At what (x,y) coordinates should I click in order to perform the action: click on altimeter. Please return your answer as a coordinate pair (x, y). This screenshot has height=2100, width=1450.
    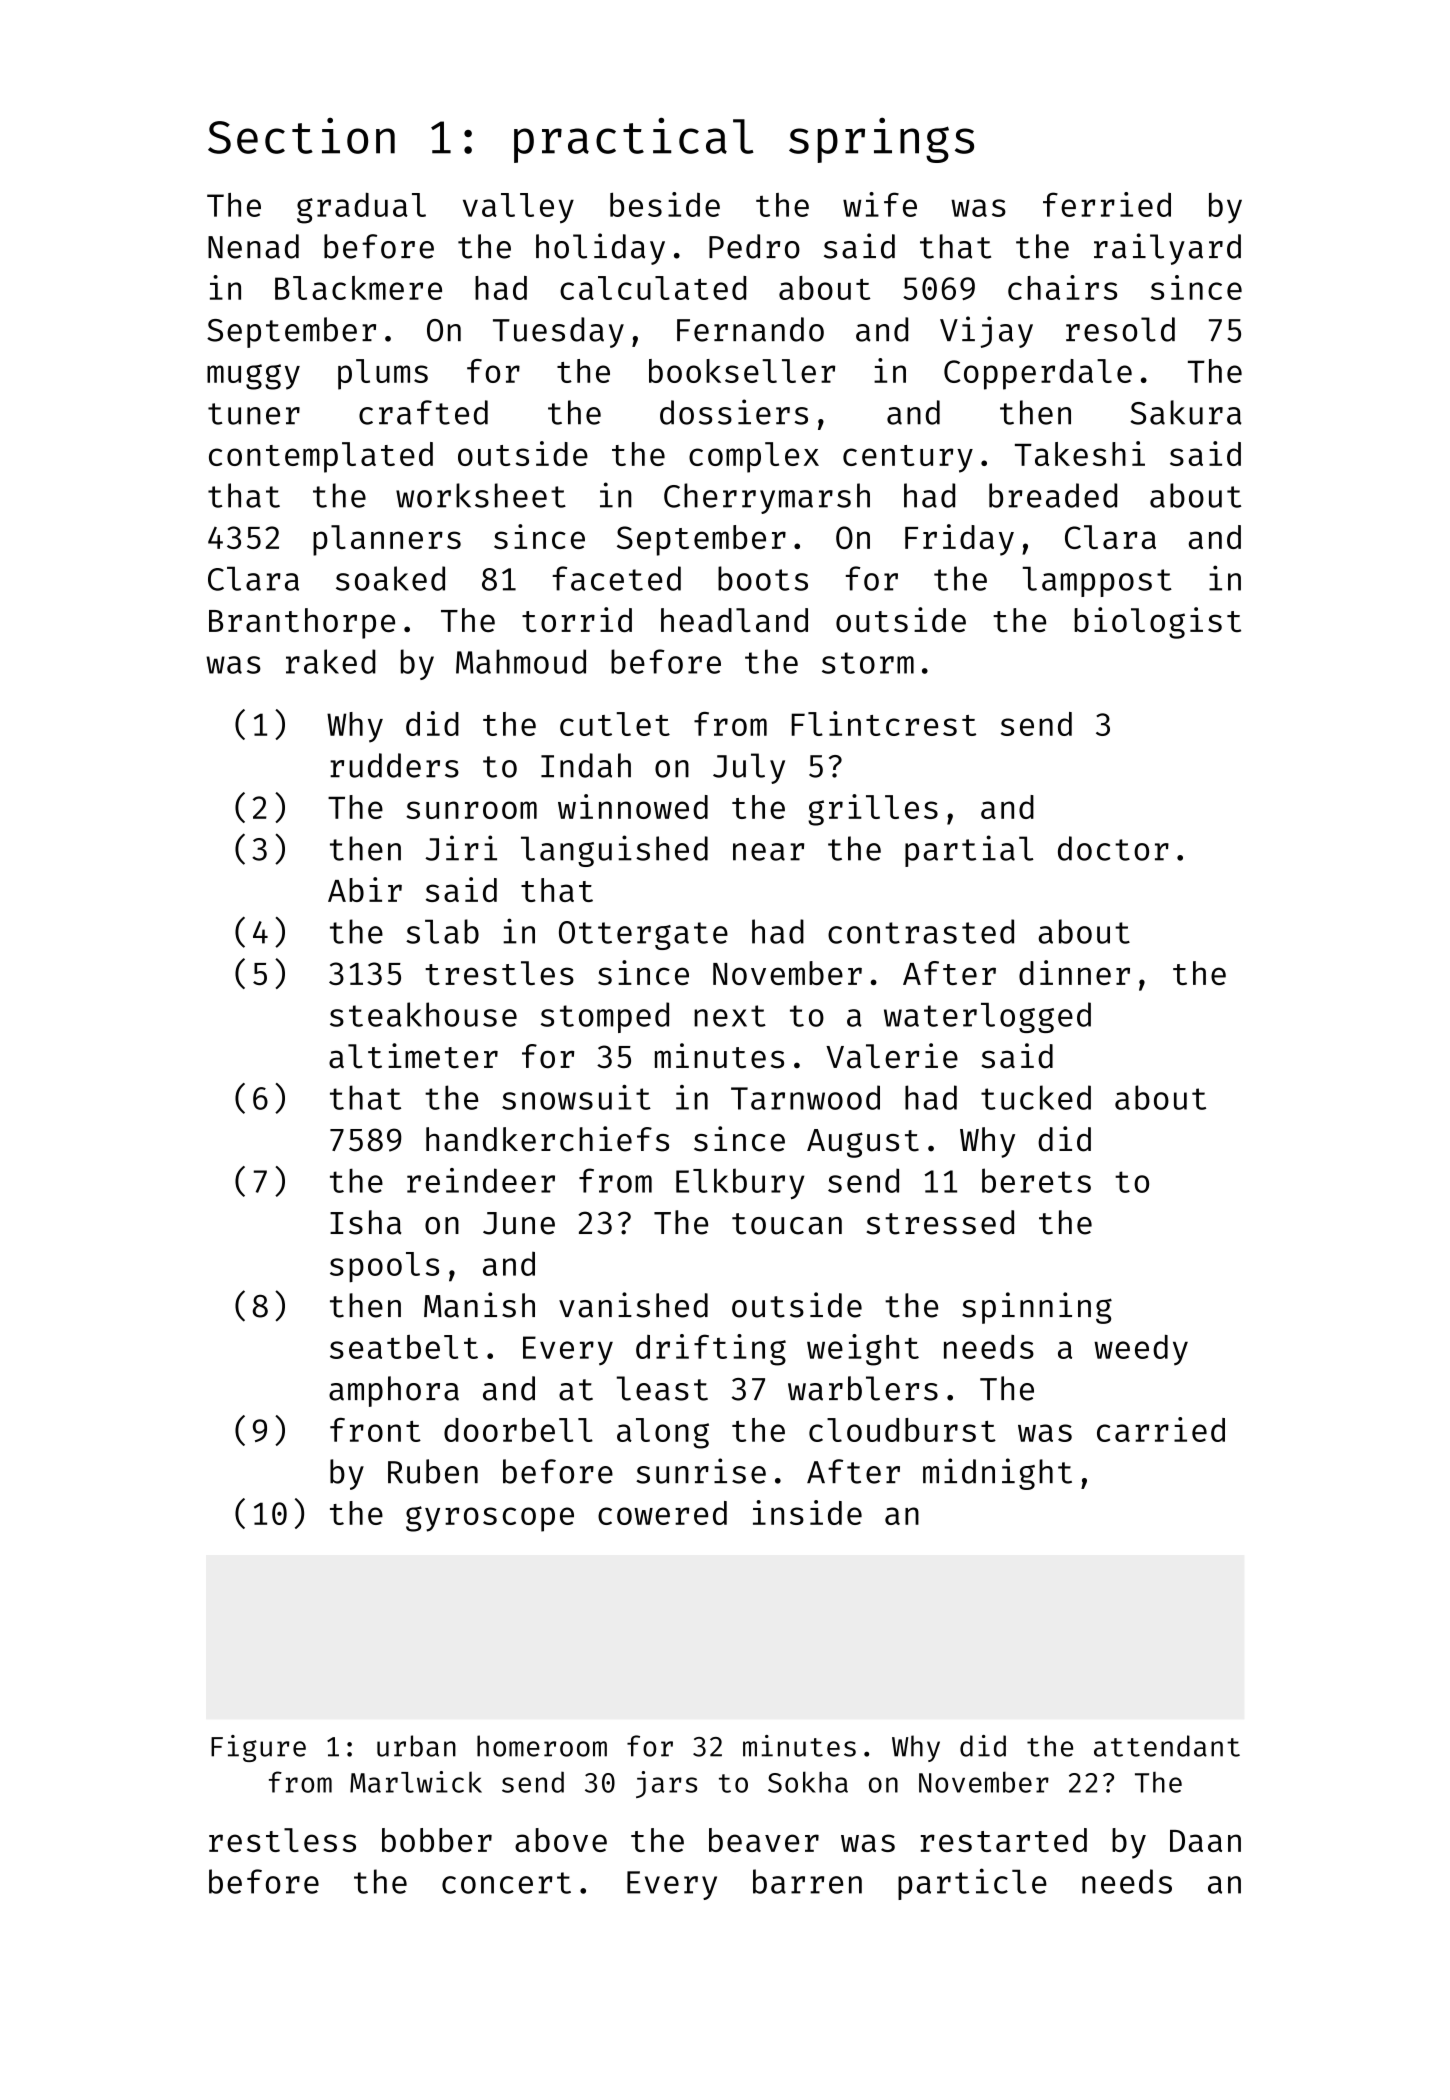
    Looking at the image, I should click on (413, 1056).
